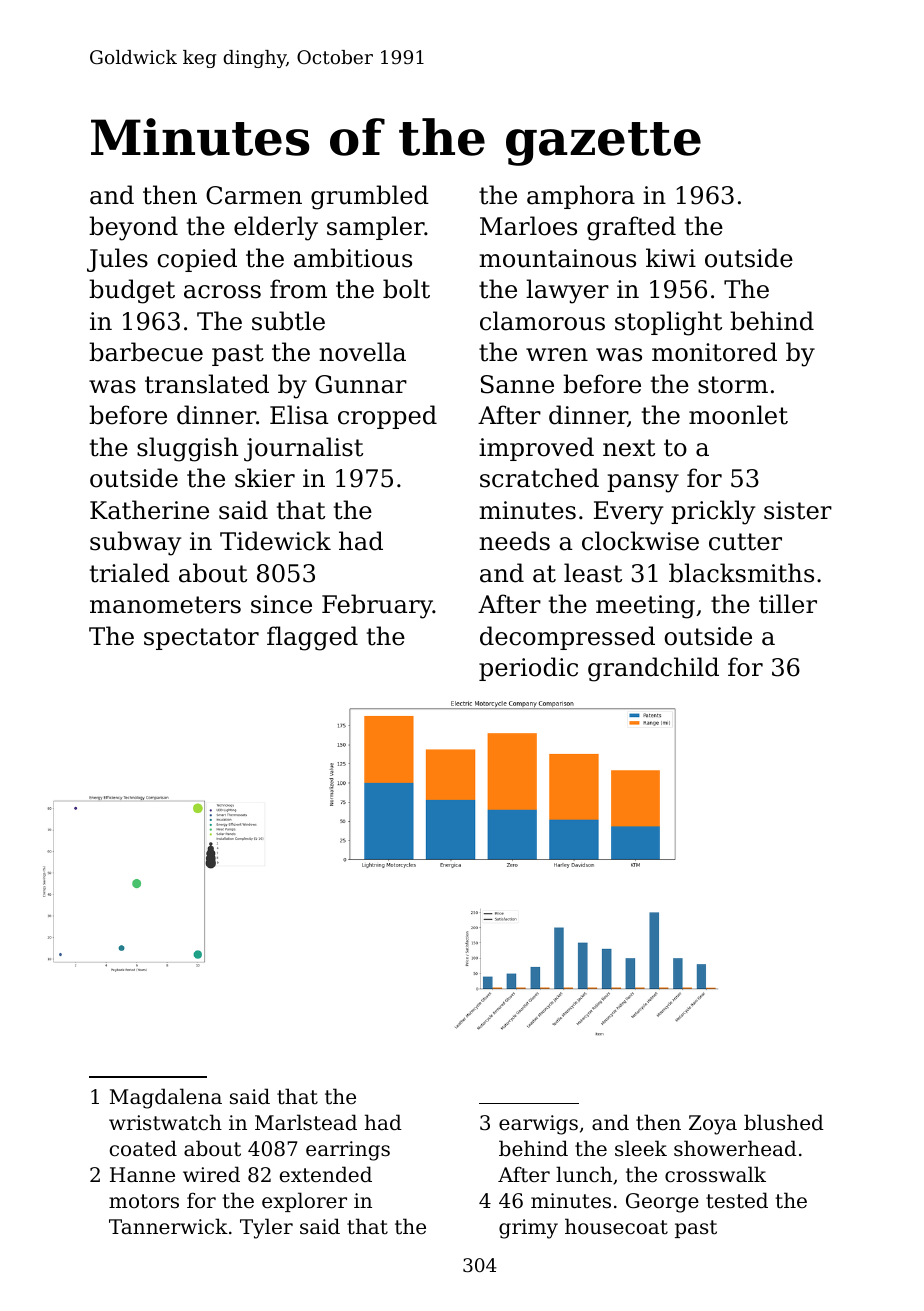 This screenshot has width=924, height=1311. What do you see at coordinates (254, 195) in the screenshot?
I see `Carmen` at bounding box center [254, 195].
